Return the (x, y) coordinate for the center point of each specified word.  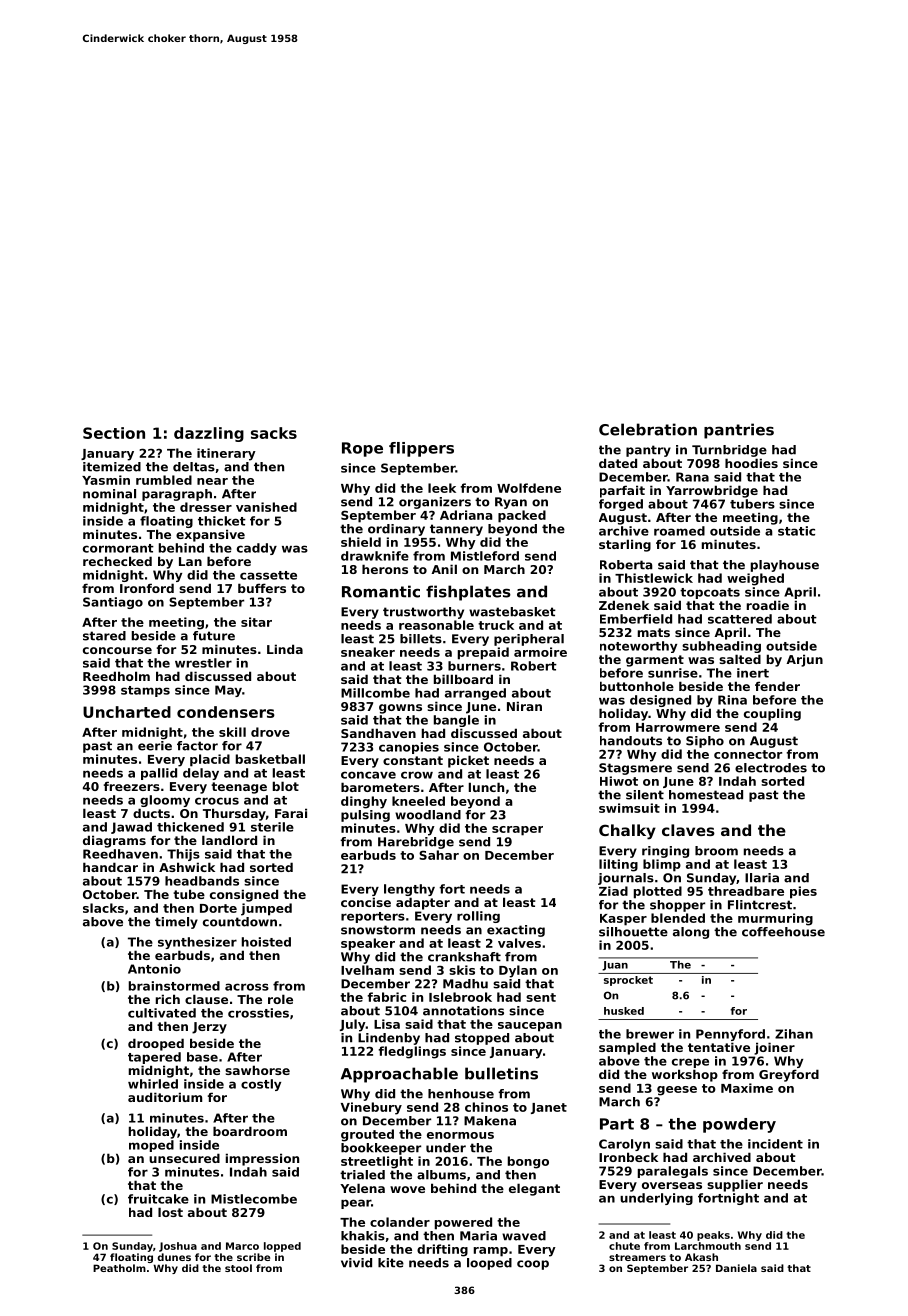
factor (197, 746)
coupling (772, 714)
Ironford (147, 588)
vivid (356, 1263)
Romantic (381, 591)
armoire (540, 652)
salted (740, 659)
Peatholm (119, 1268)
